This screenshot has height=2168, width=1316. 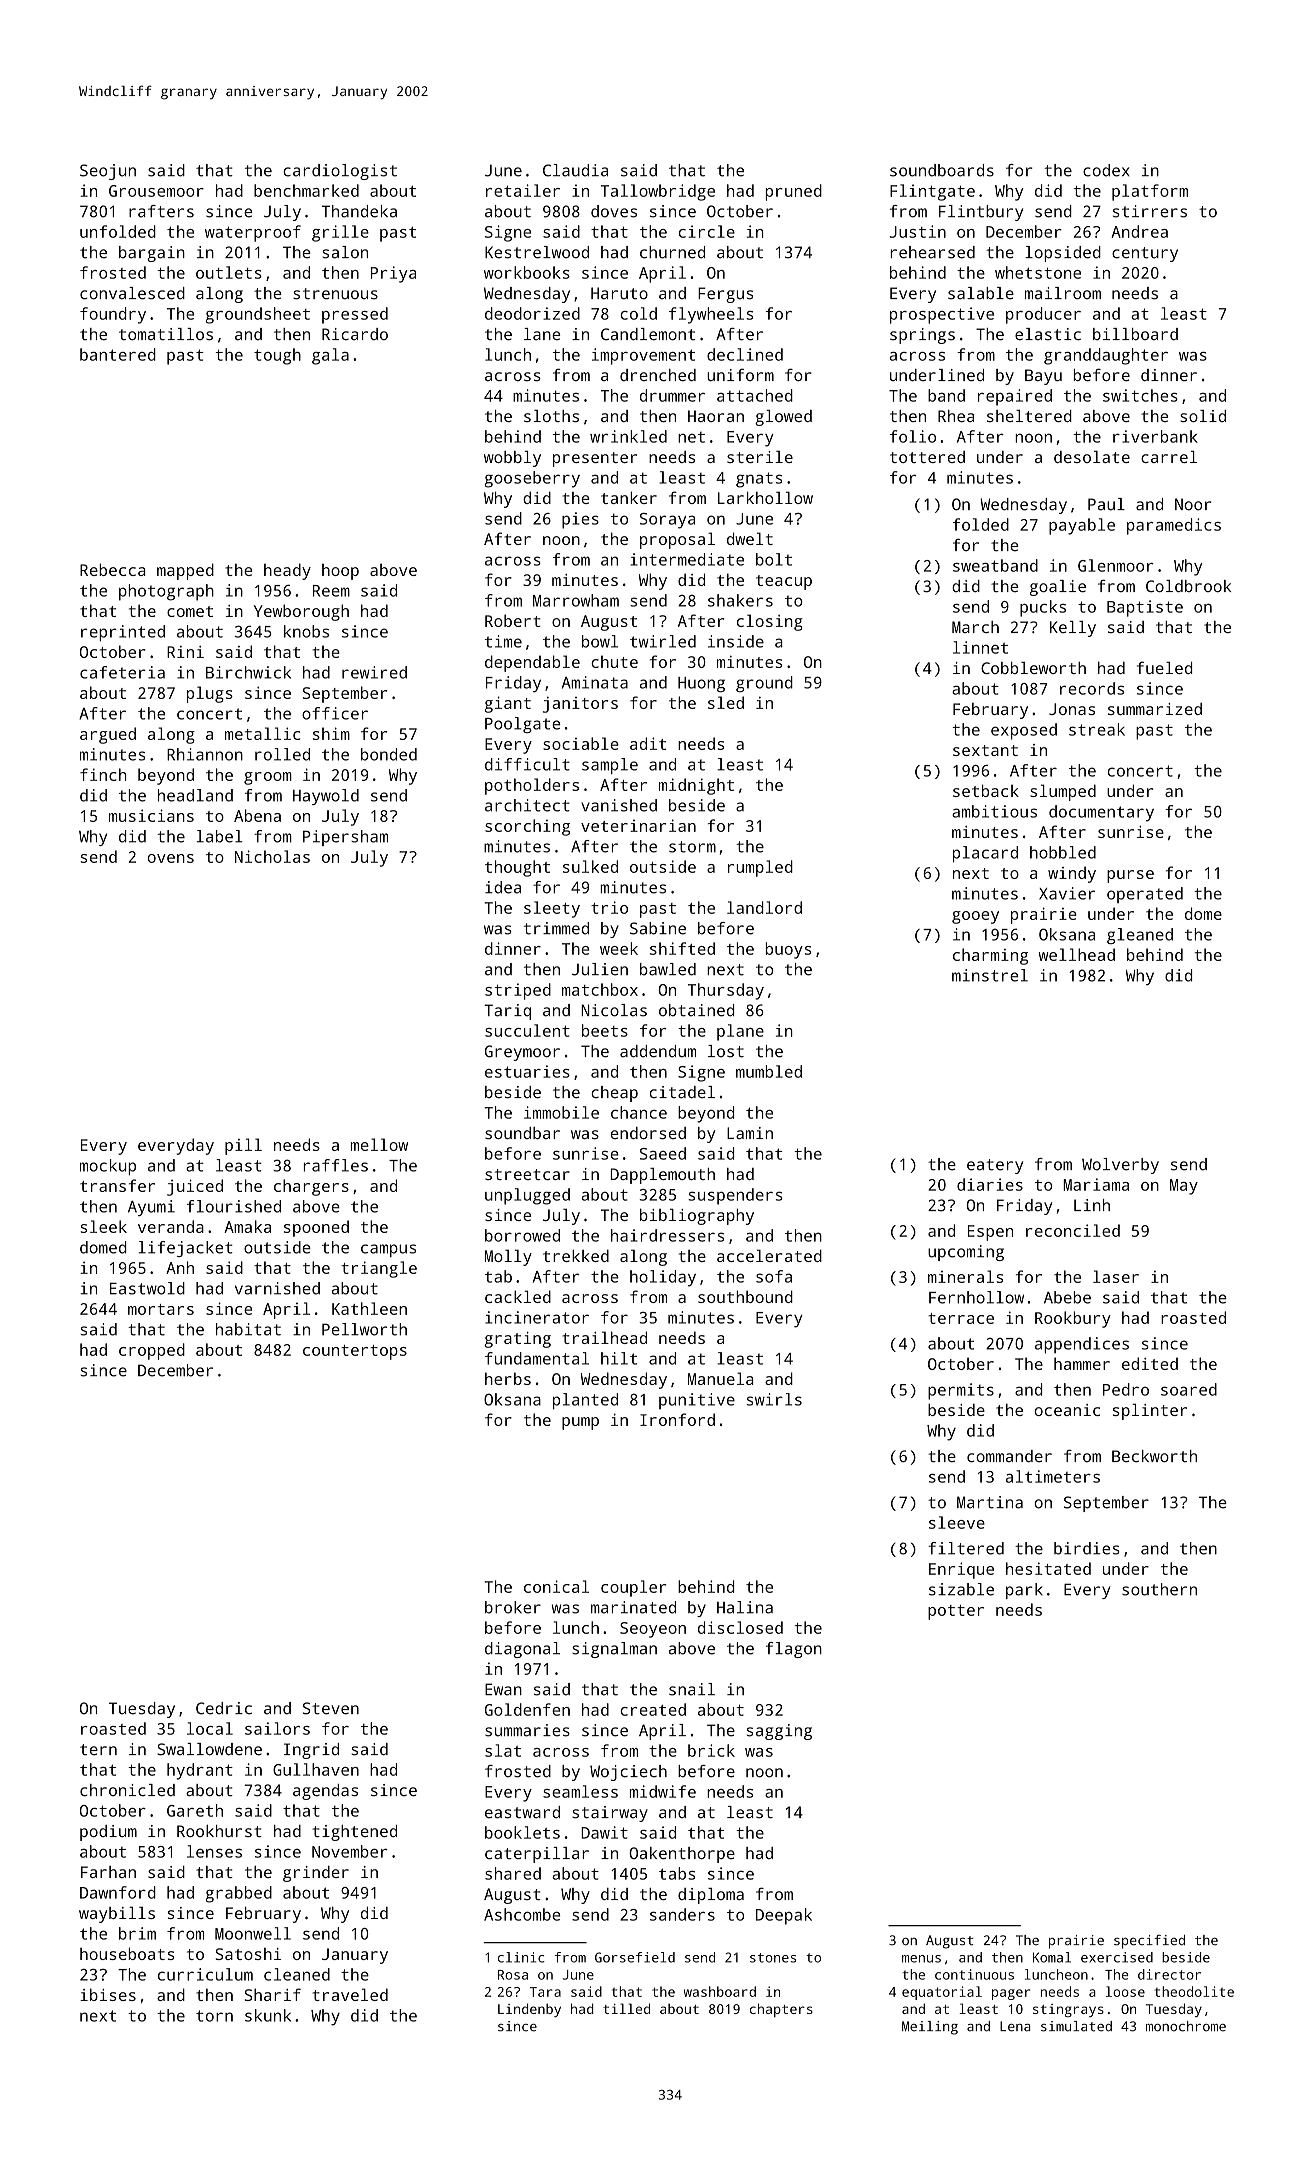 What do you see at coordinates (331, 1708) in the screenshot?
I see `Steven` at bounding box center [331, 1708].
